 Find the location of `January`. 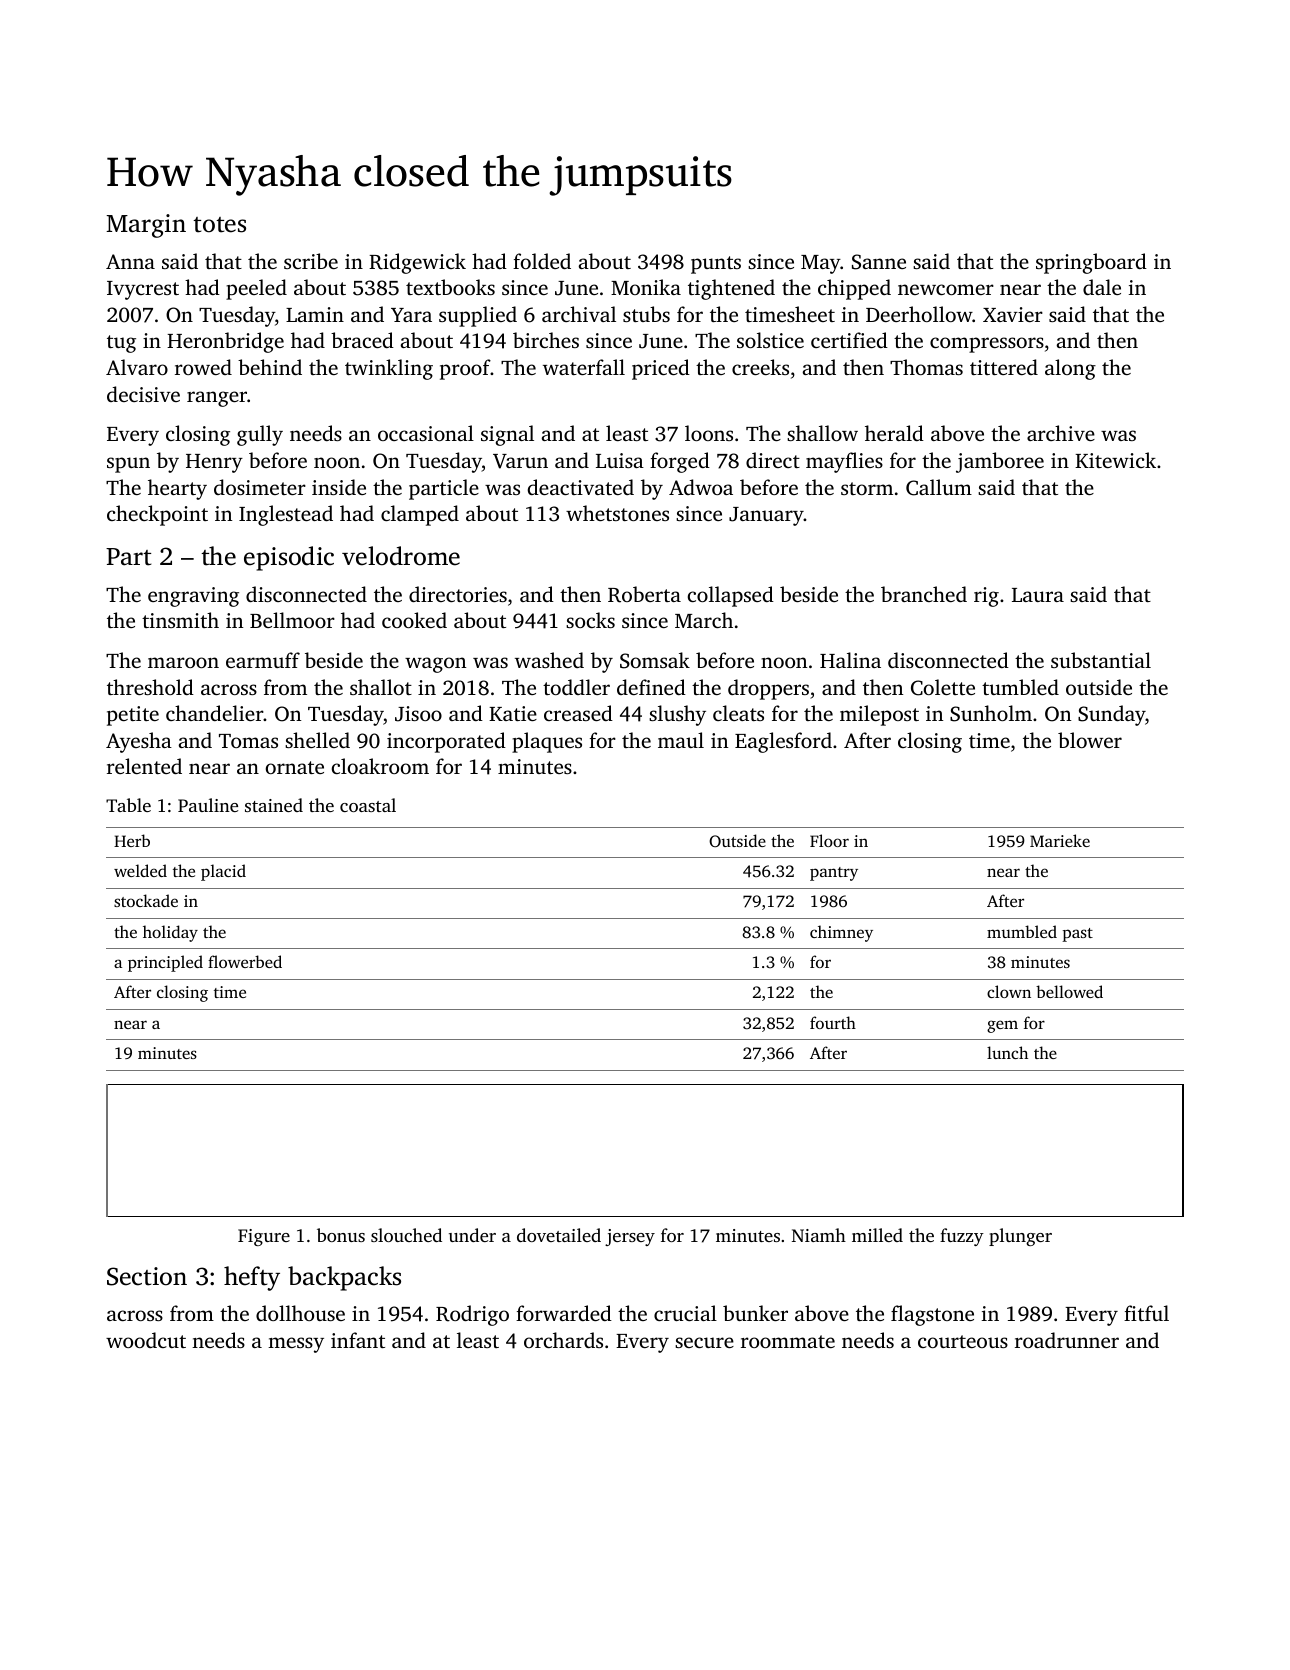

January is located at coordinates (766, 516).
